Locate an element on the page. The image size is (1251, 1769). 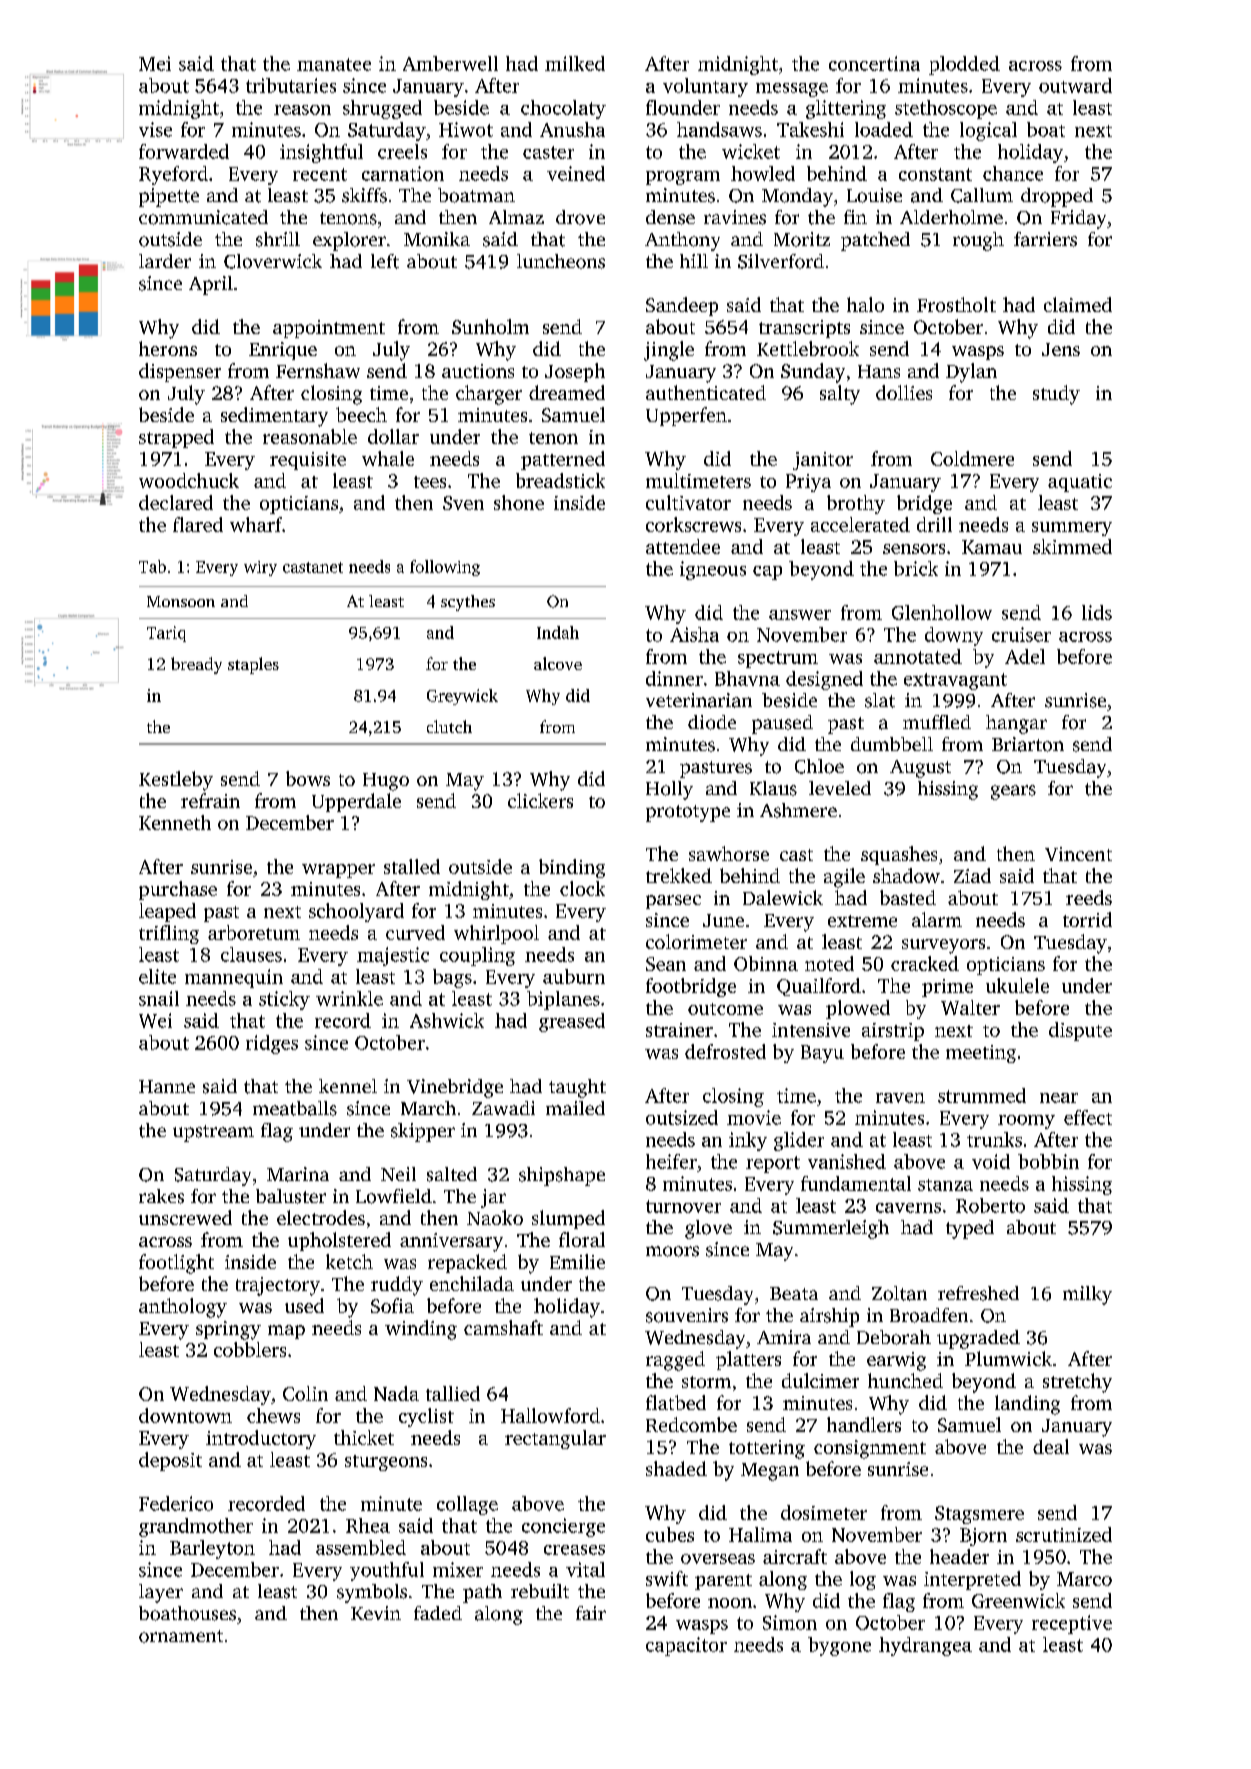
brick is located at coordinates (916, 568).
